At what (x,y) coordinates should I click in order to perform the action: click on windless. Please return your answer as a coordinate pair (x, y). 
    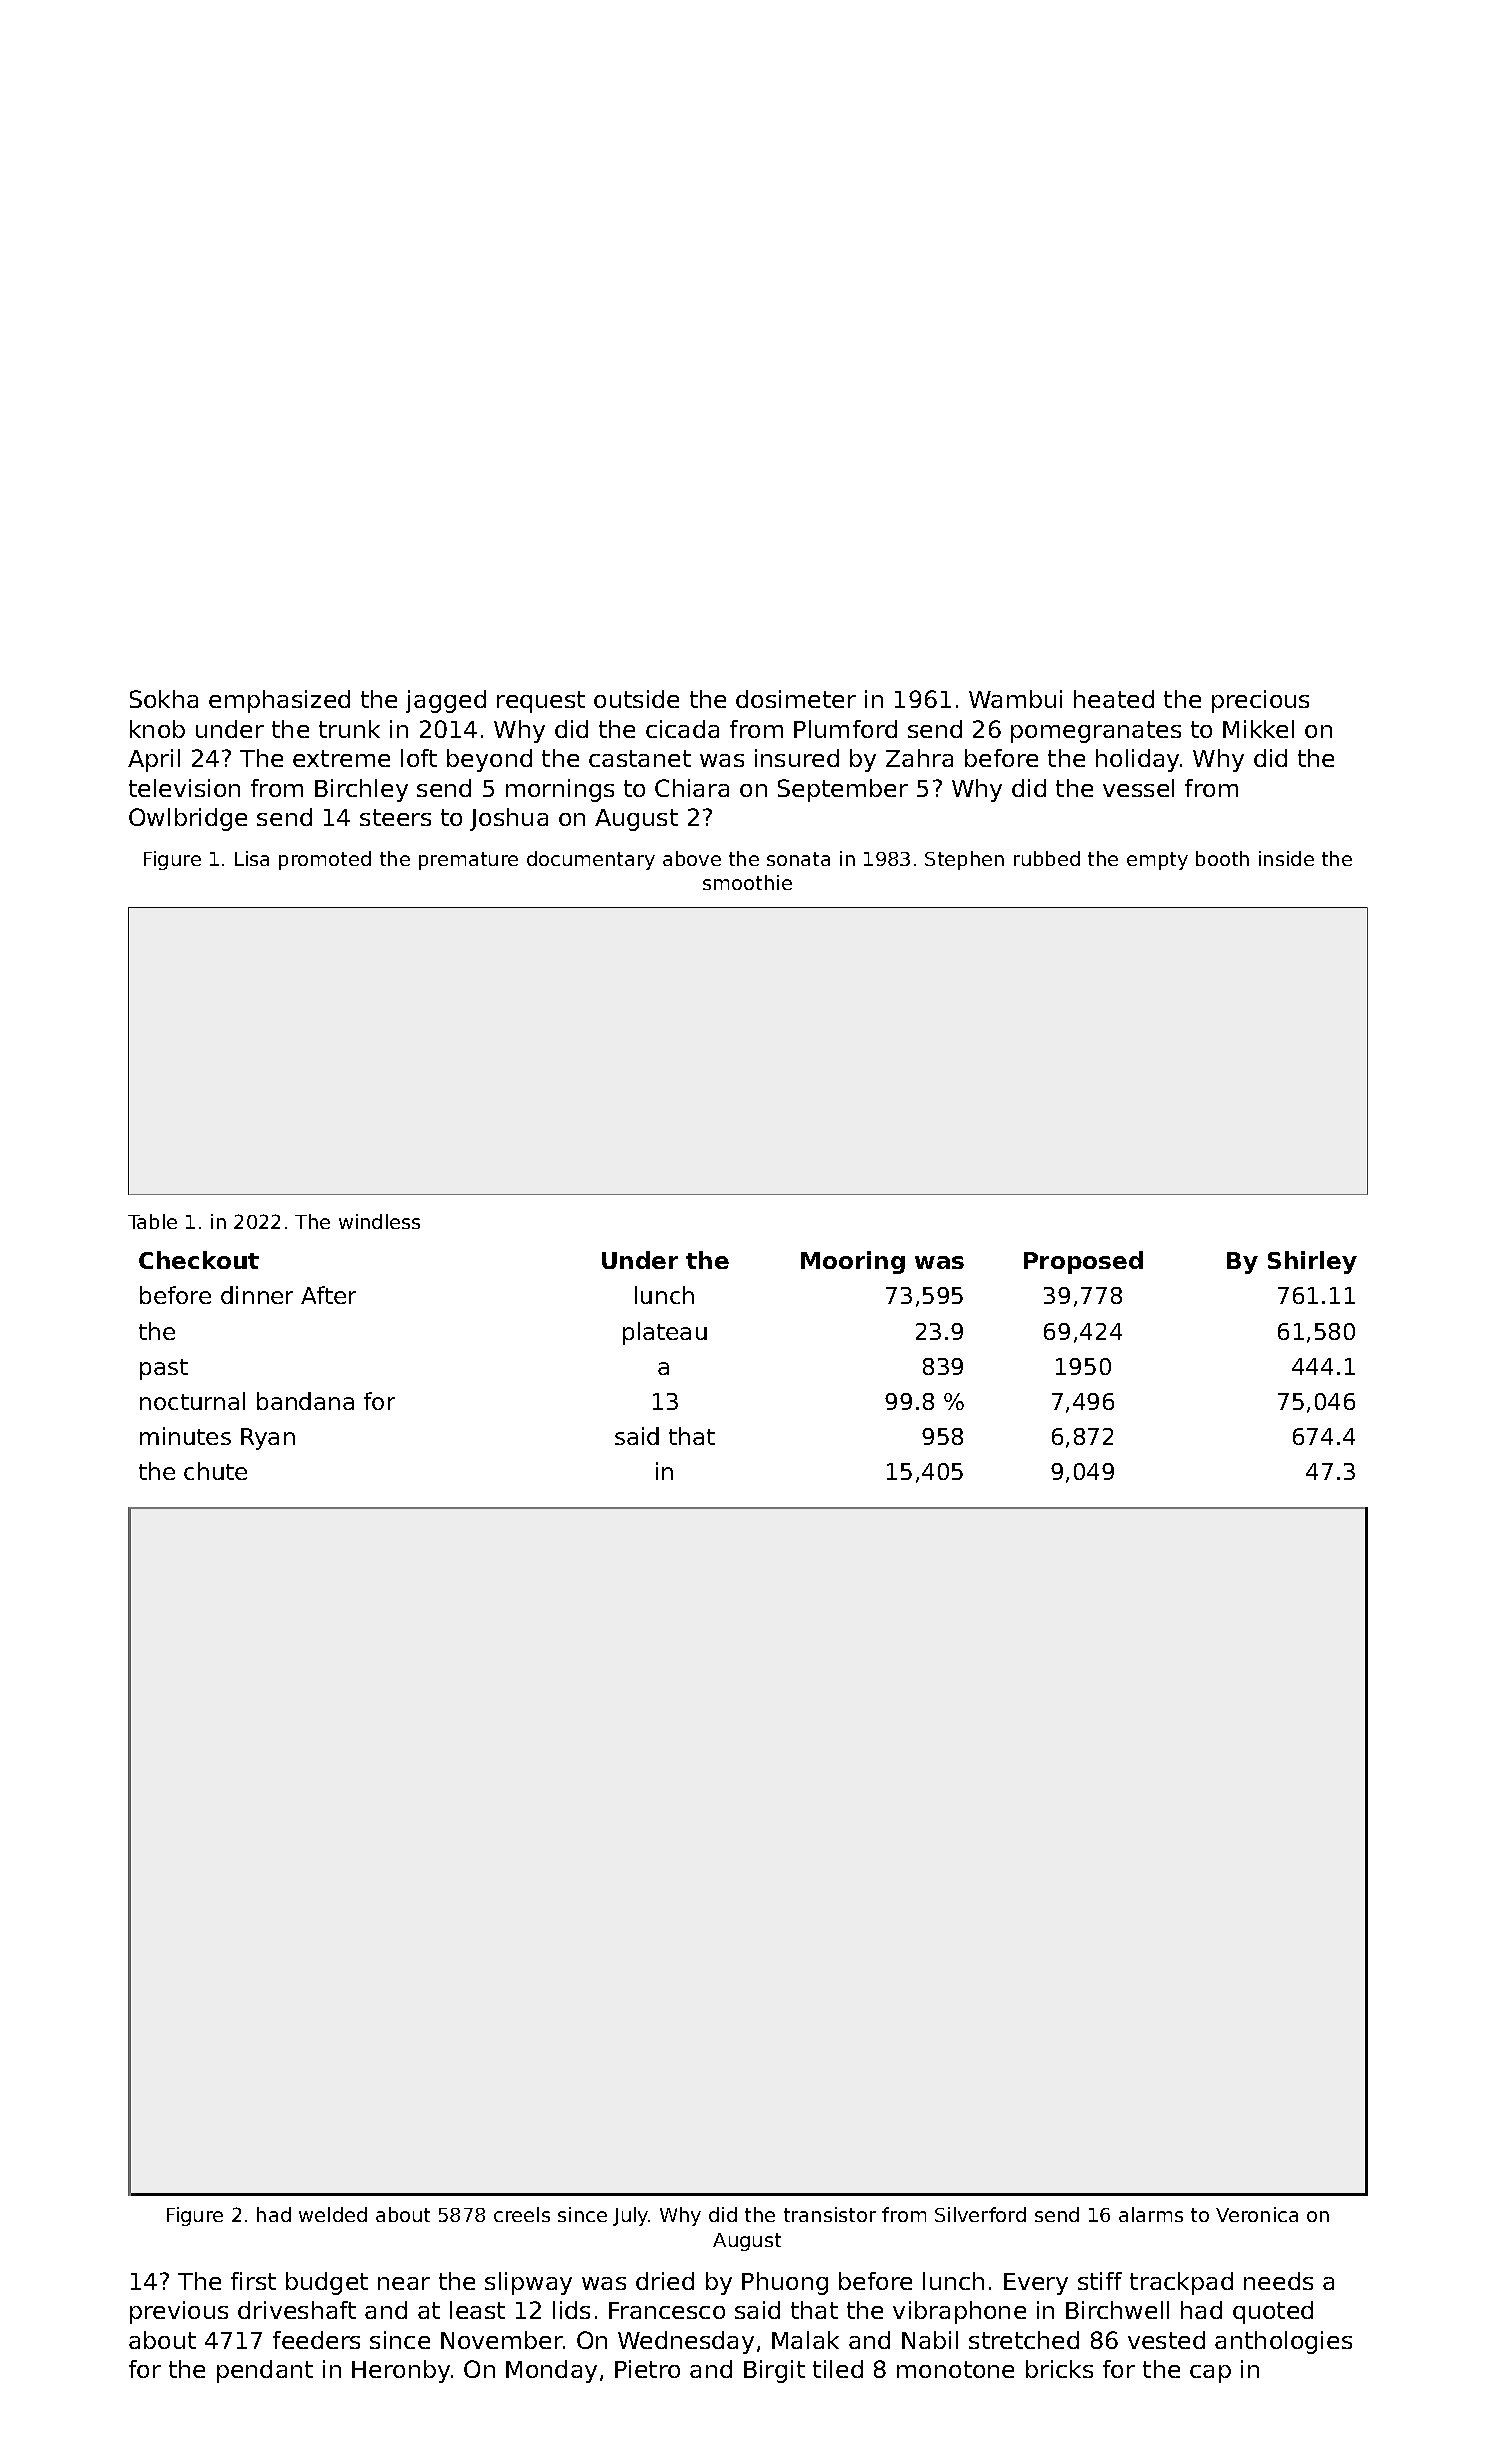
    Looking at the image, I should click on (379, 1221).
